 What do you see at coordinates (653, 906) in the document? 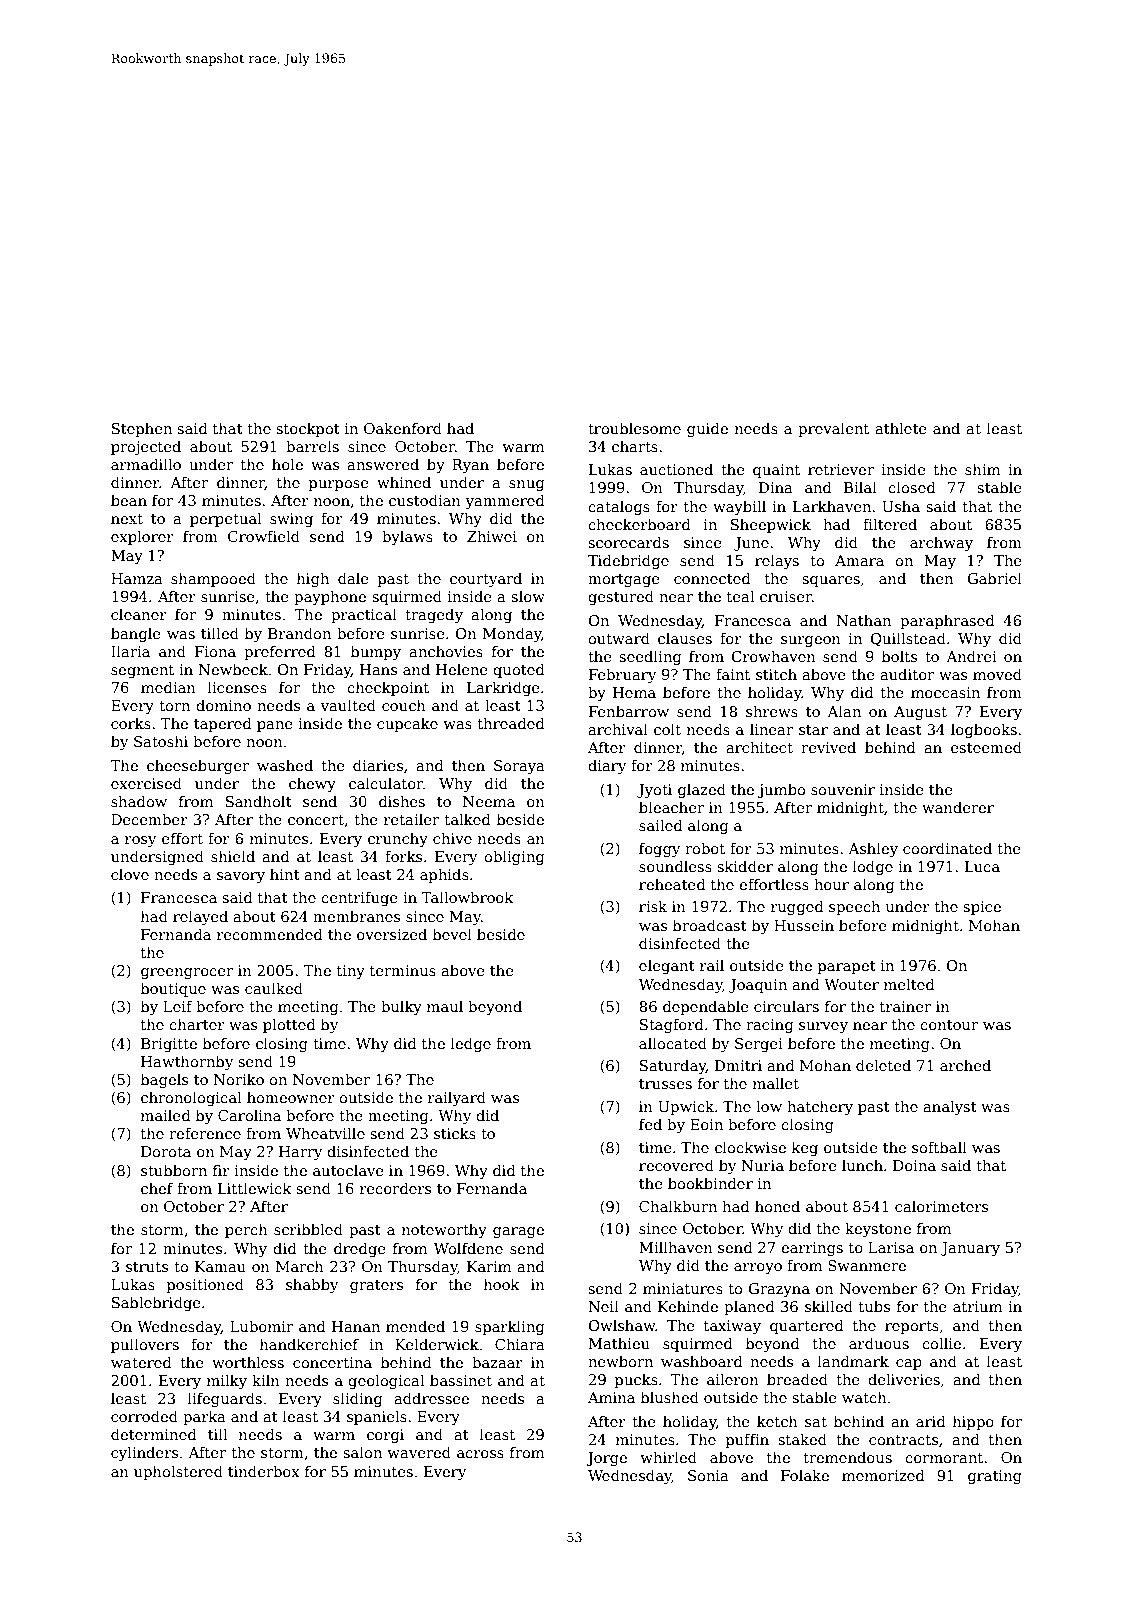
I see `risk` at bounding box center [653, 906].
